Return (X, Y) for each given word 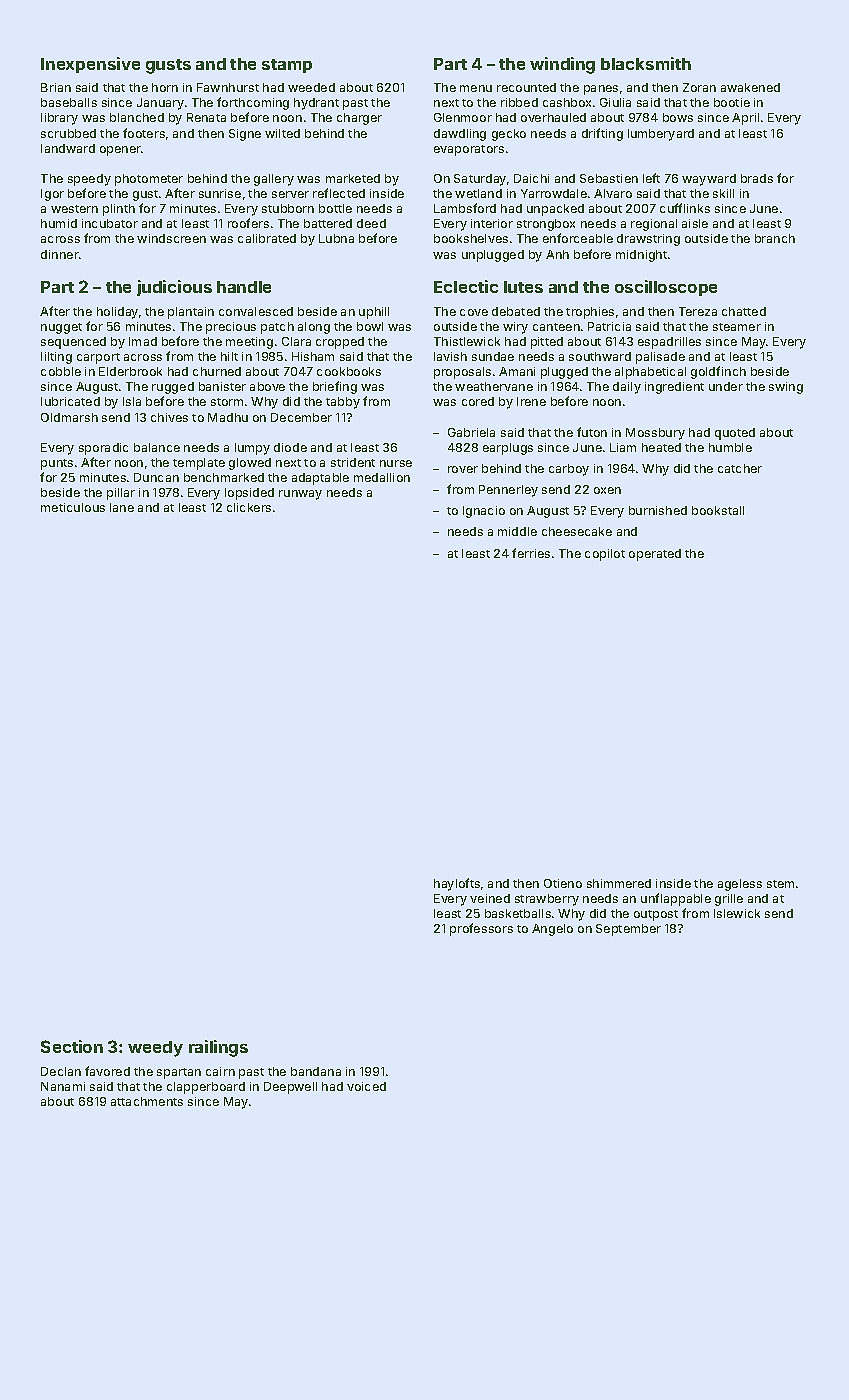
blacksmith (646, 63)
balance (157, 447)
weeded (311, 87)
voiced (366, 1086)
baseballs (69, 102)
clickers (249, 507)
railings (218, 1048)
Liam (623, 447)
